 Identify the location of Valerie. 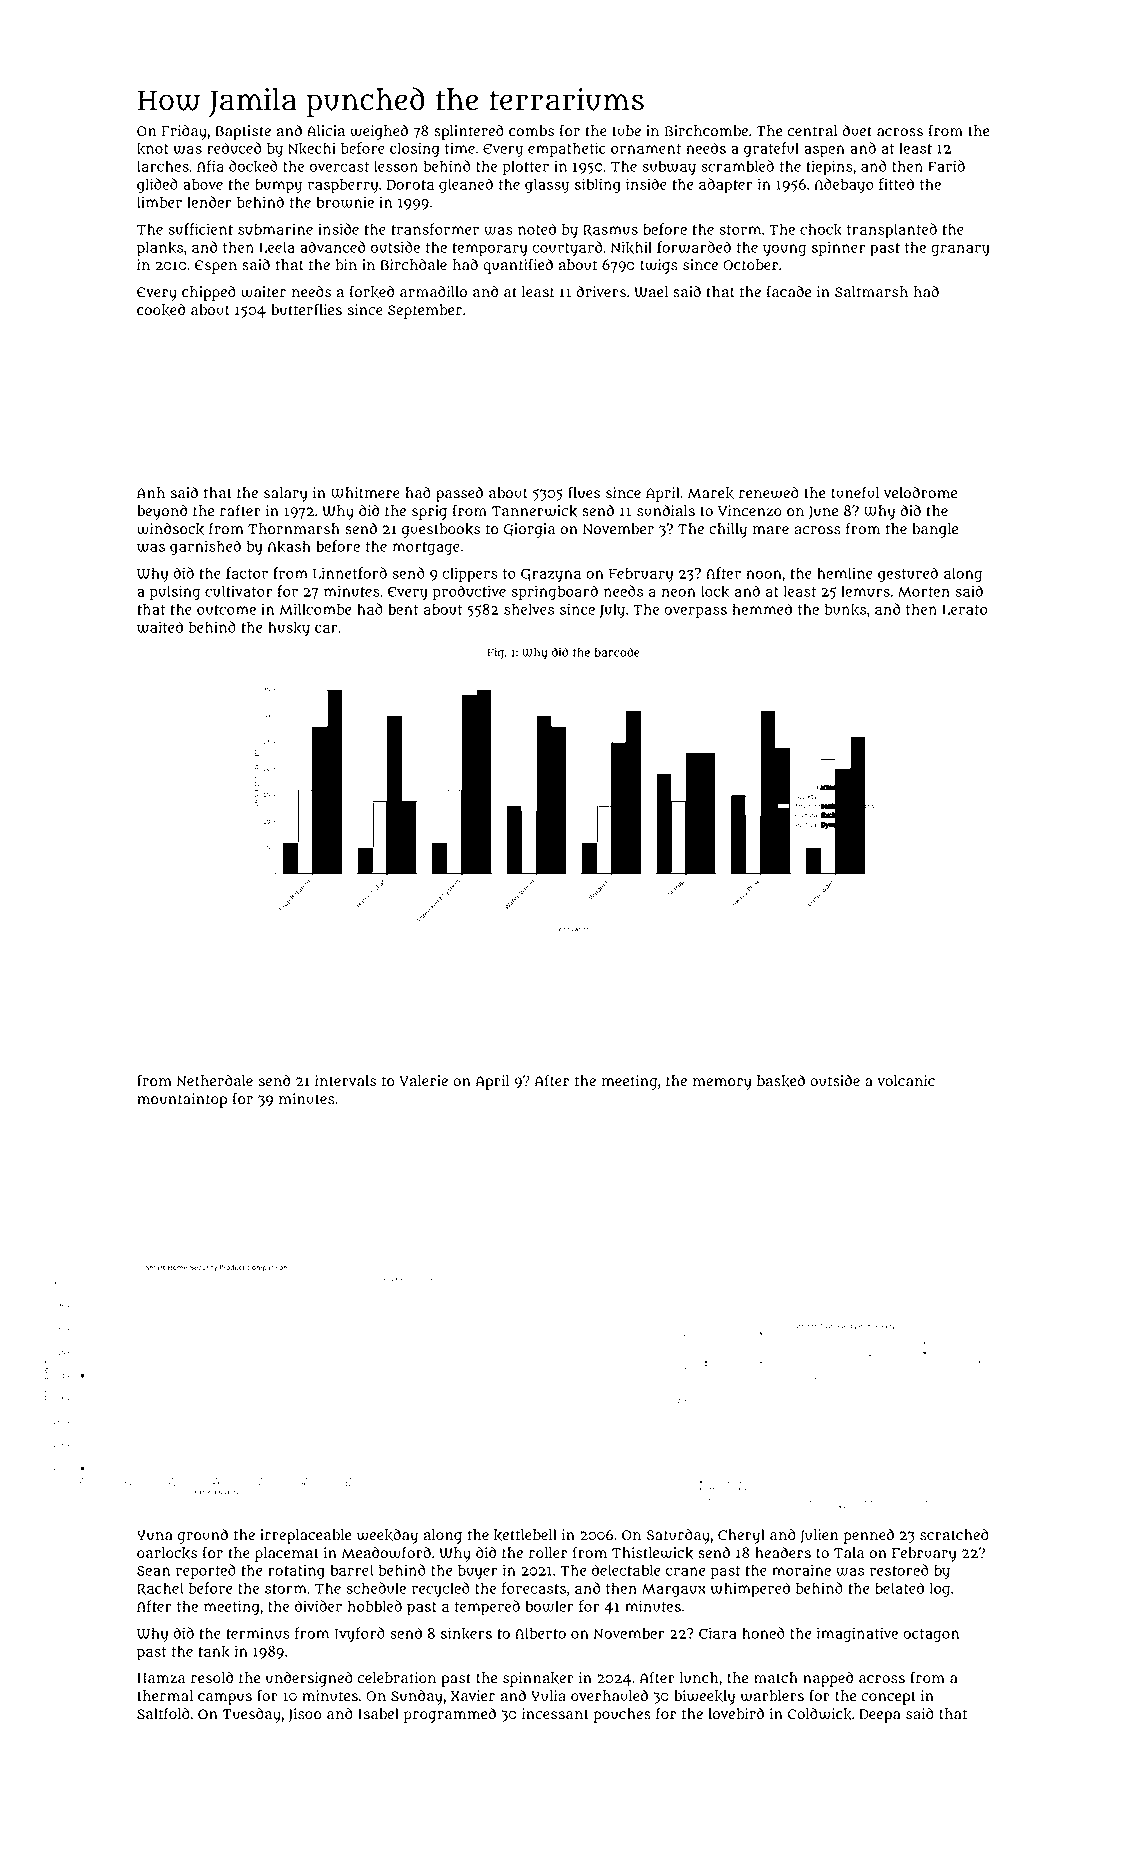
(423, 1081).
